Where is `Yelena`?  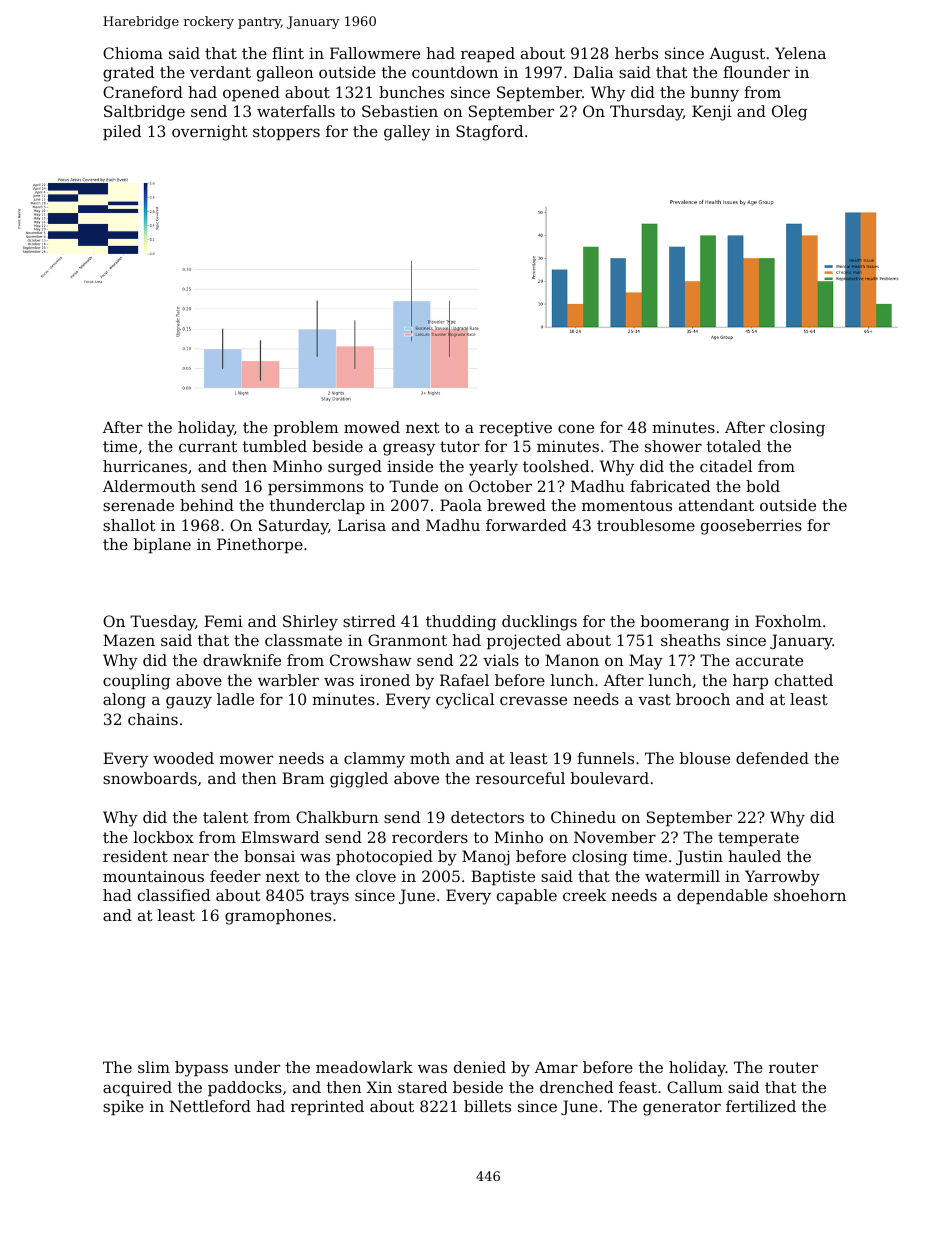 Yelena is located at coordinates (800, 53).
